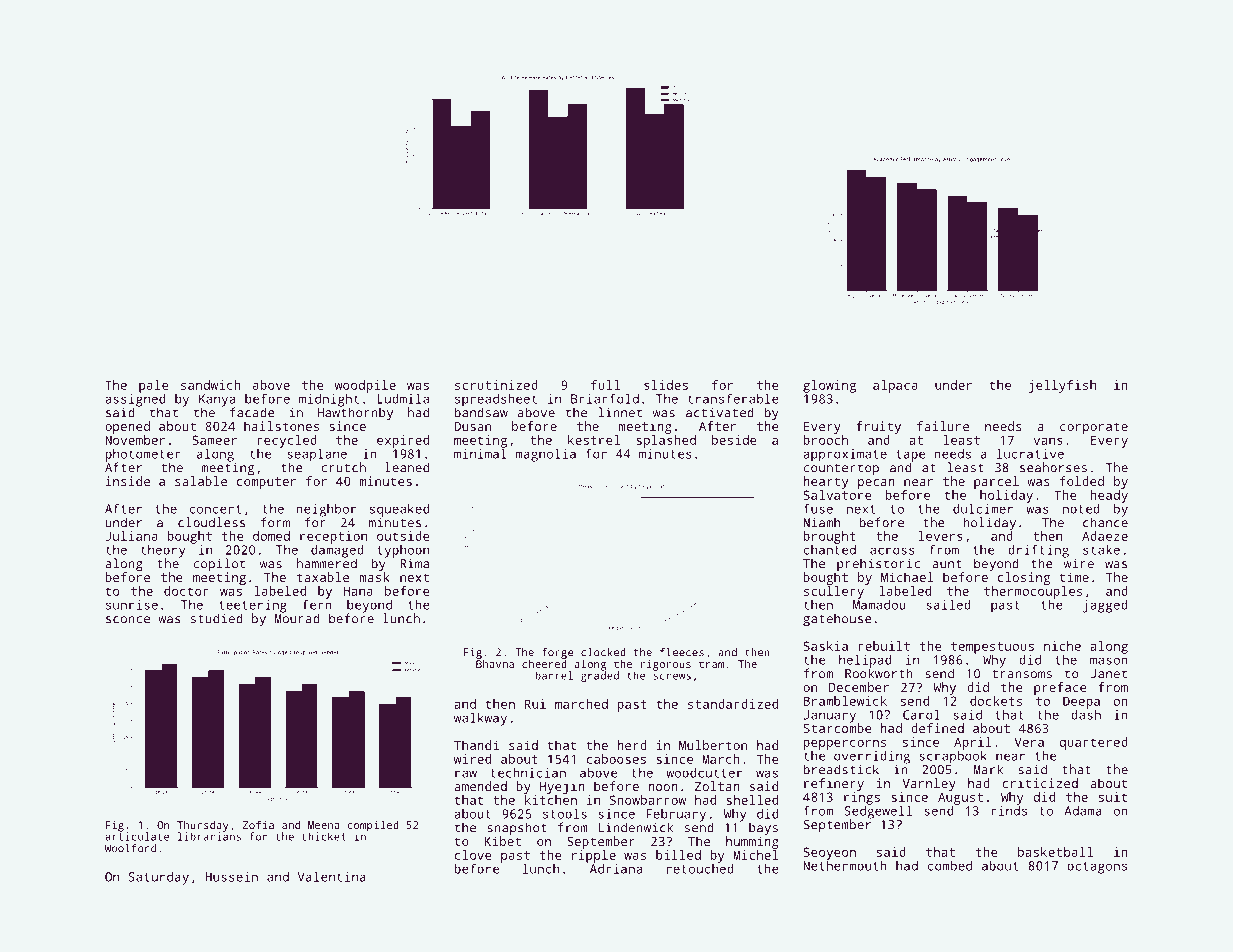  Describe the element at coordinates (666, 441) in the image. I see `splashed` at that location.
